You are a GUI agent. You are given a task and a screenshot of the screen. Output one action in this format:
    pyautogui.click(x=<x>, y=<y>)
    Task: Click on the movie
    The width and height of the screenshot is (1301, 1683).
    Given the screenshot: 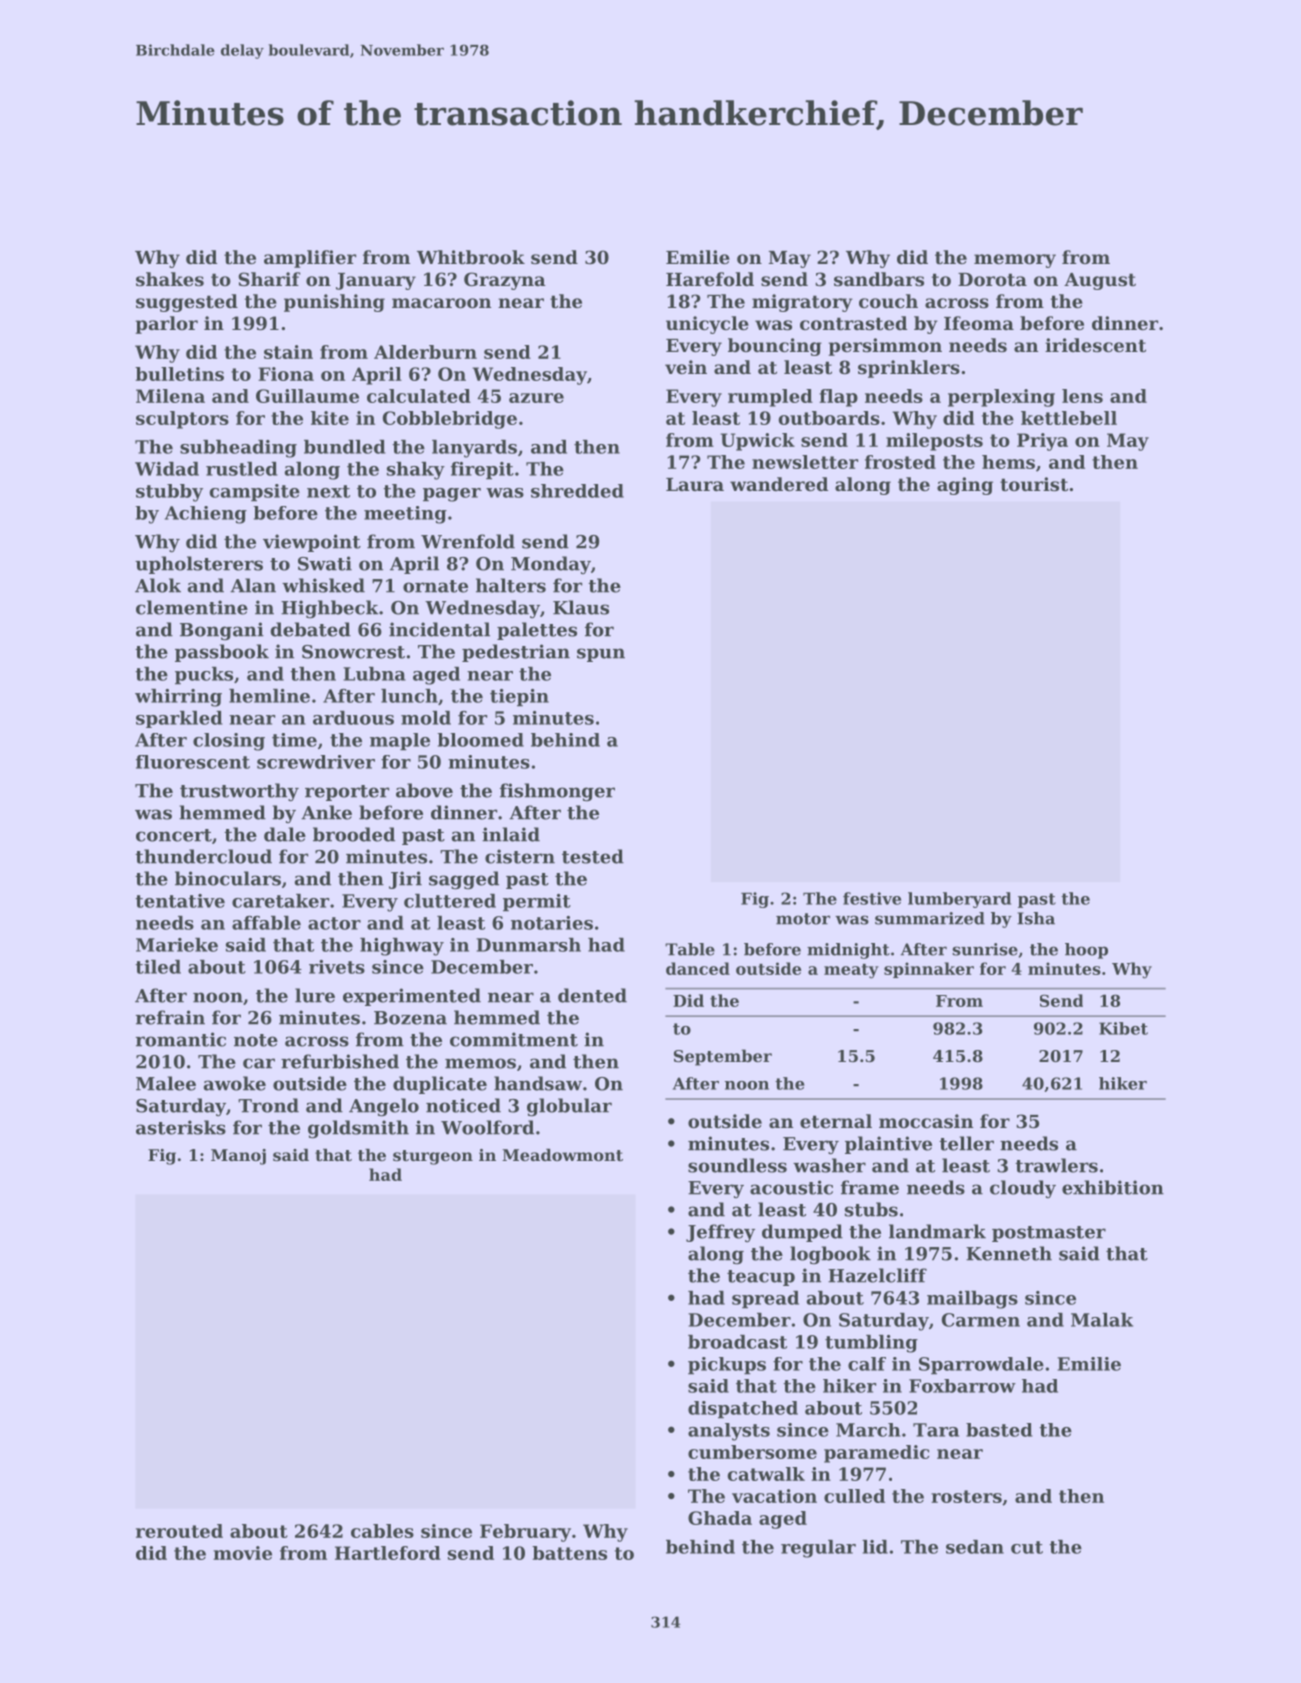 What is the action you would take?
    pyautogui.click(x=242, y=1553)
